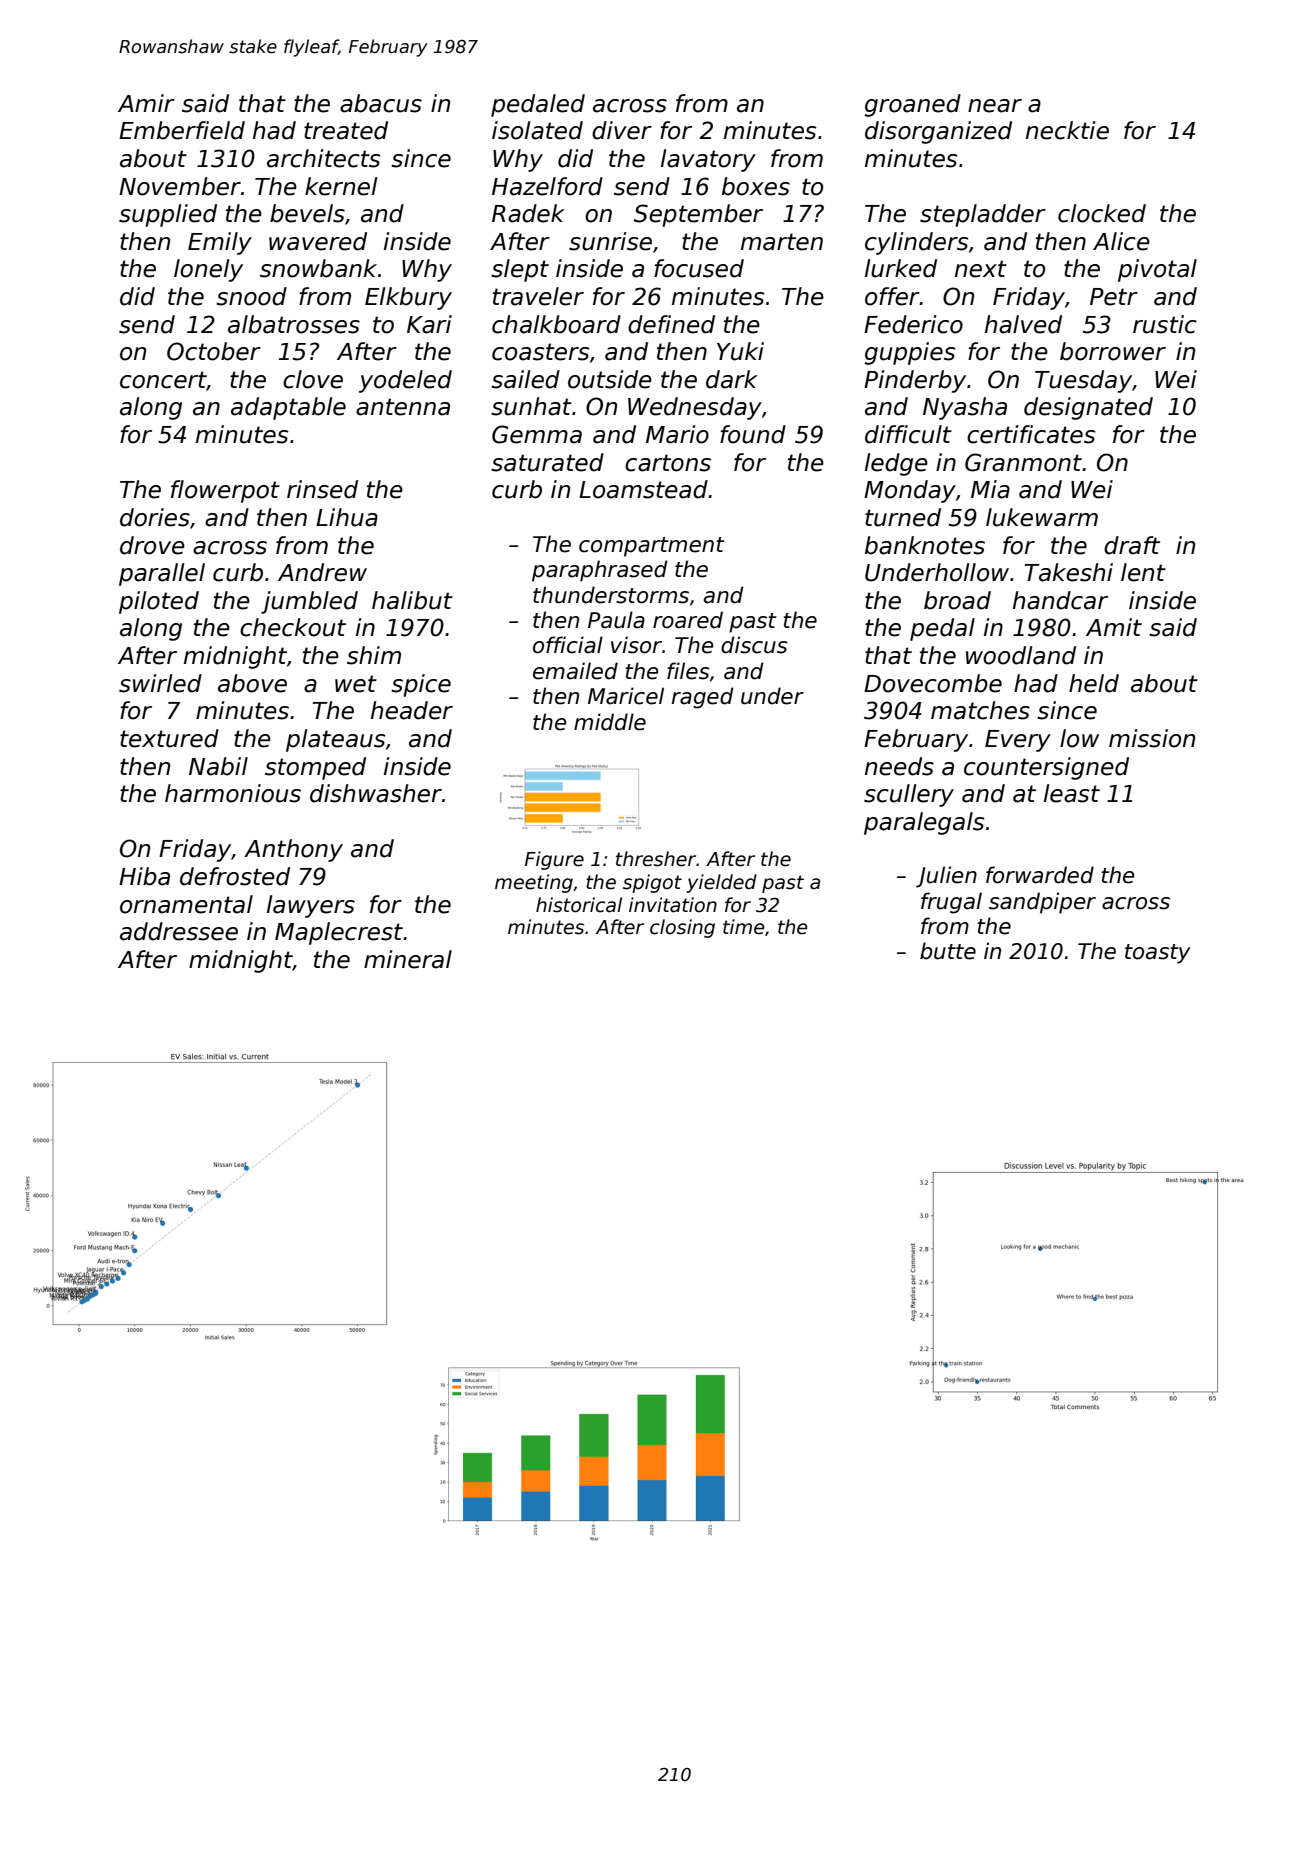 The width and height of the image is (1316, 1861). Describe the element at coordinates (1060, 600) in the image. I see `handcar` at that location.
